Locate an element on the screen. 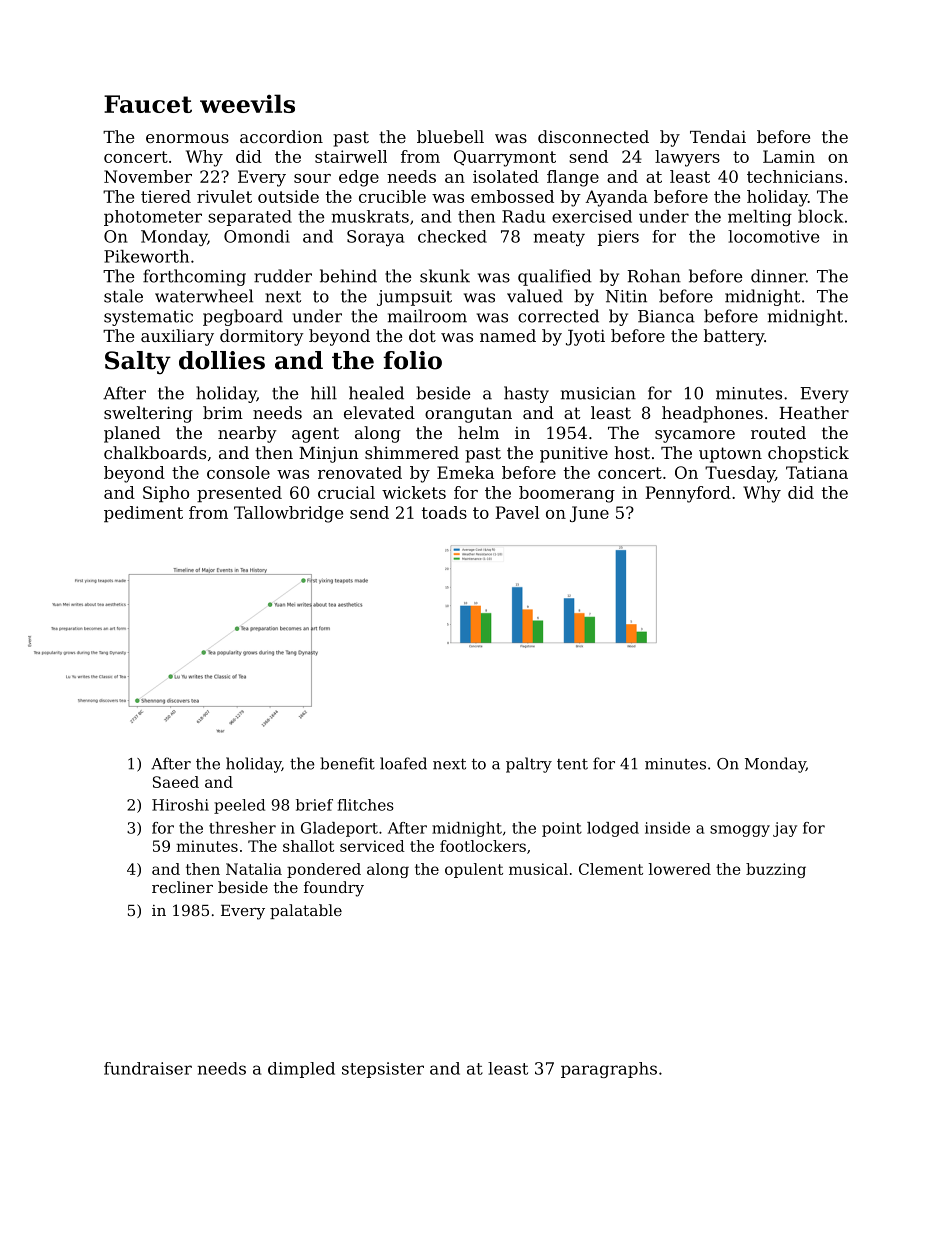 The width and height of the screenshot is (952, 1233). musical is located at coordinates (538, 869).
